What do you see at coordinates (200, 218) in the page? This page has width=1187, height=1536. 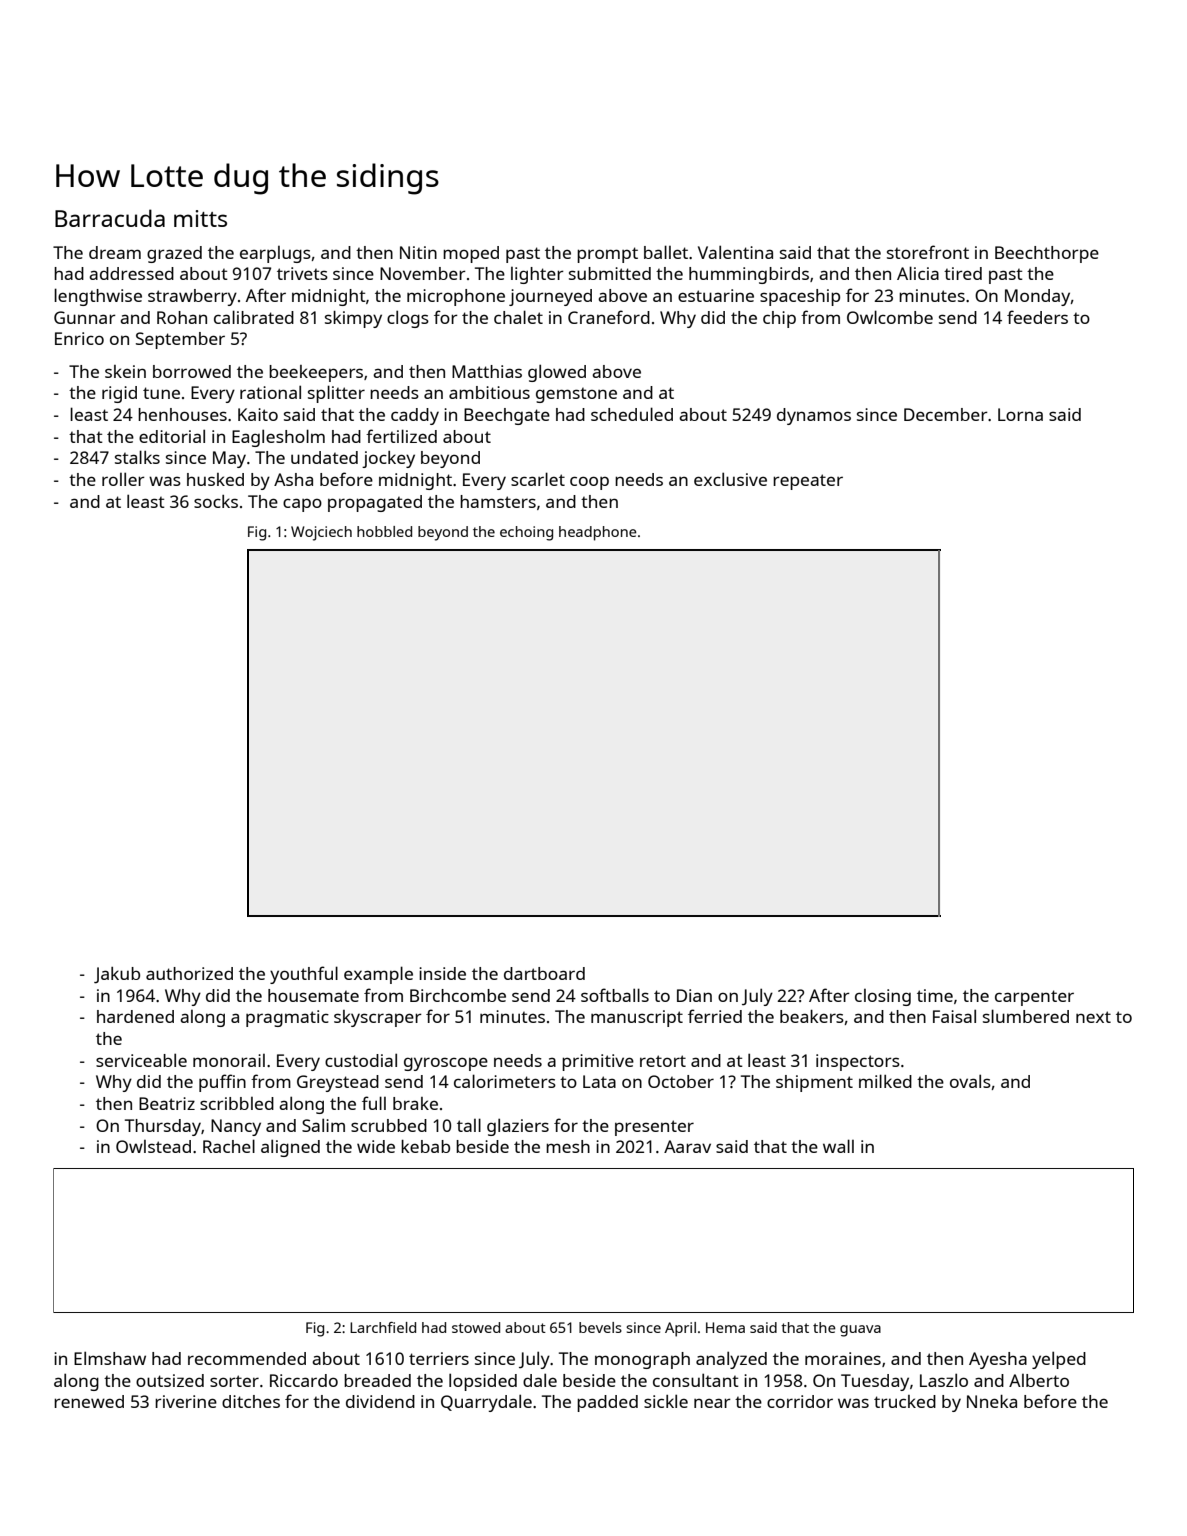 I see `mitts` at bounding box center [200, 218].
